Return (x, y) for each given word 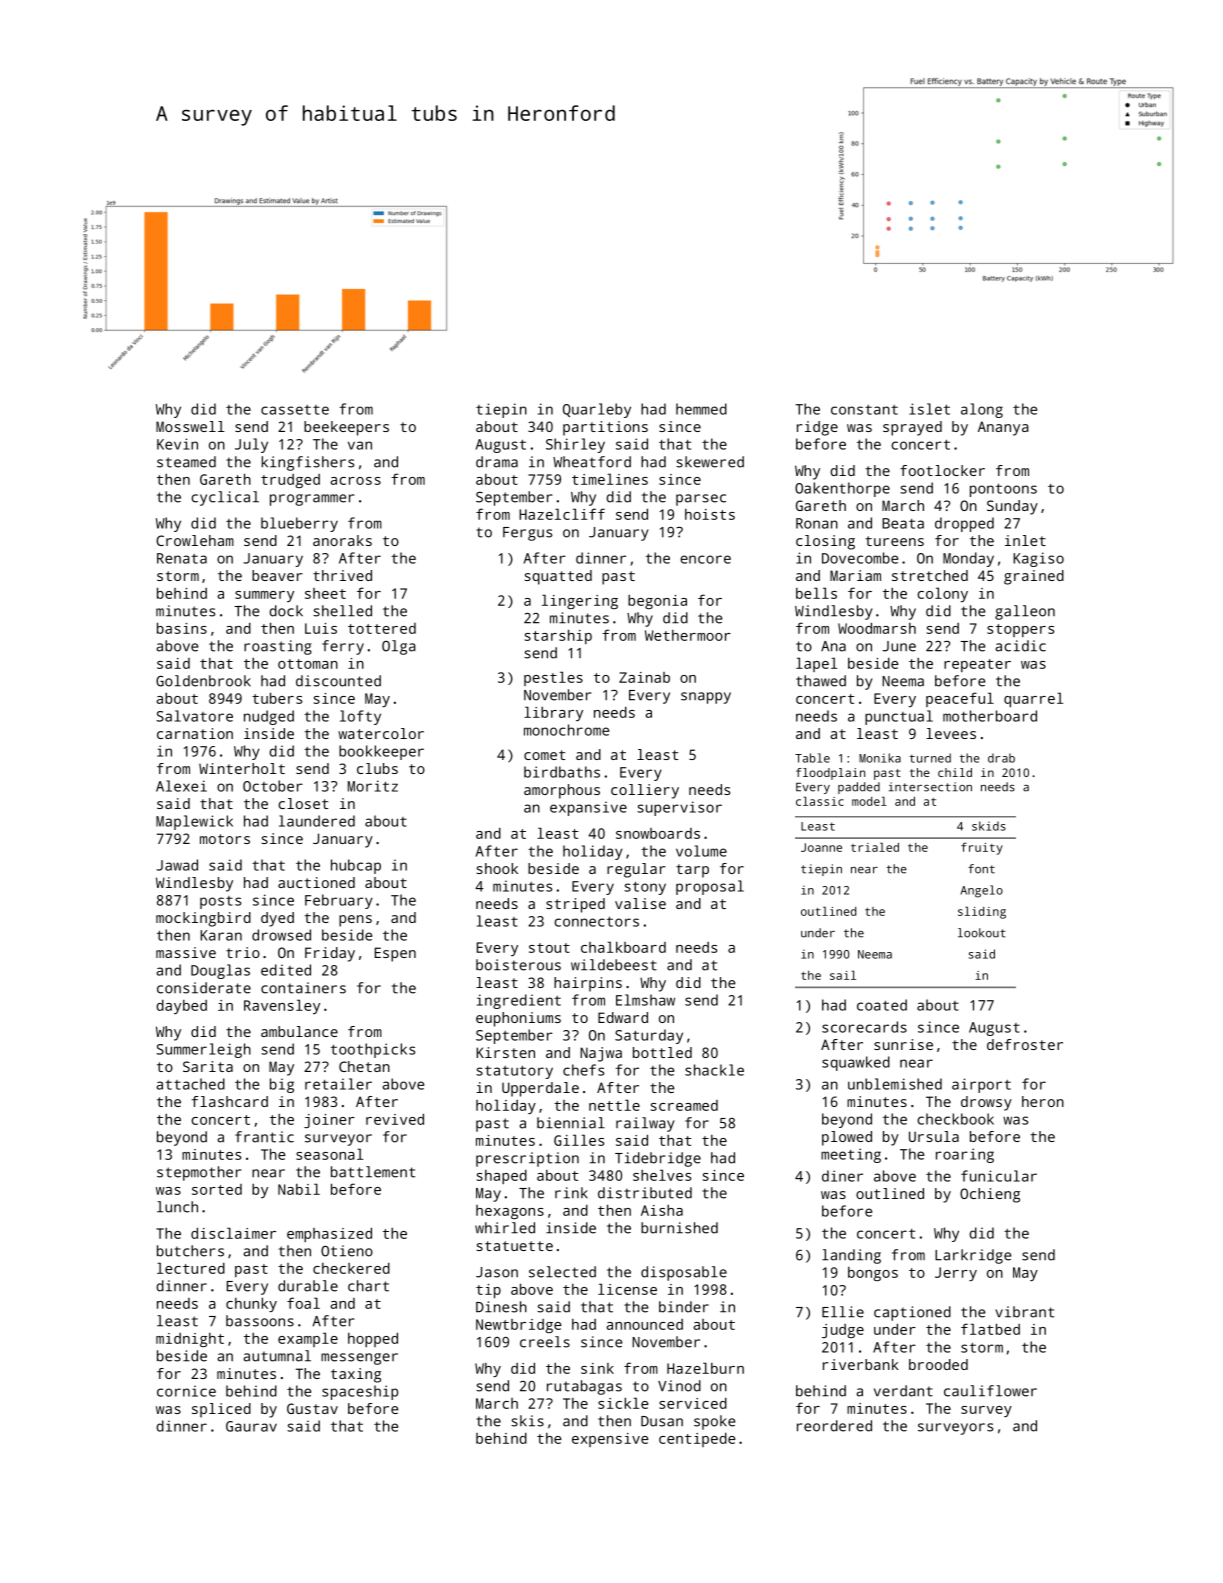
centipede (697, 1440)
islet (929, 409)
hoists (710, 514)
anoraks (342, 540)
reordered (834, 1426)
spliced (221, 1410)
